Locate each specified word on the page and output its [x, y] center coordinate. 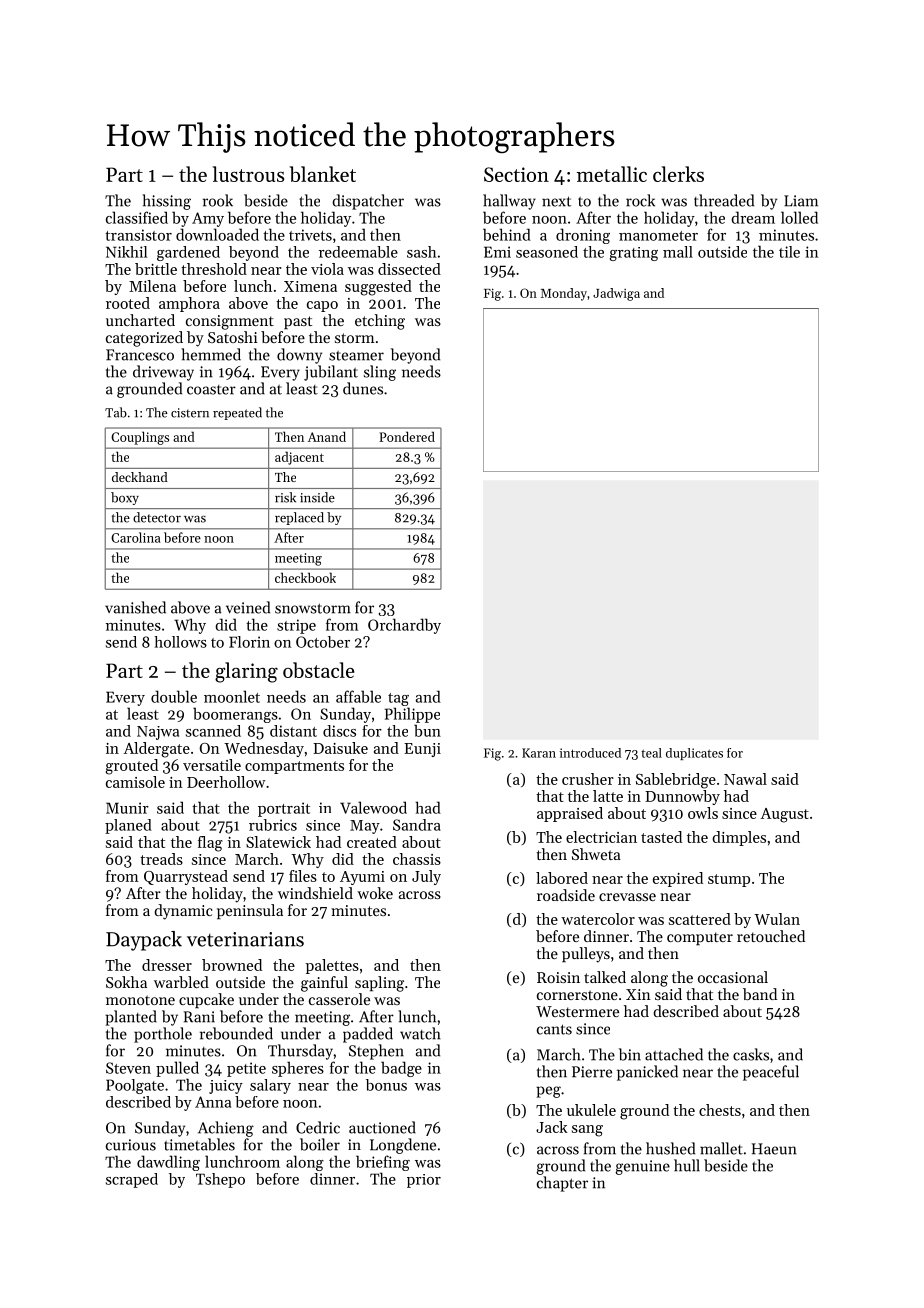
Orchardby [404, 626]
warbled [181, 982]
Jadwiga [616, 294]
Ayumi [362, 878]
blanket [323, 174]
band [760, 994]
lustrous [248, 174]
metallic [612, 174]
